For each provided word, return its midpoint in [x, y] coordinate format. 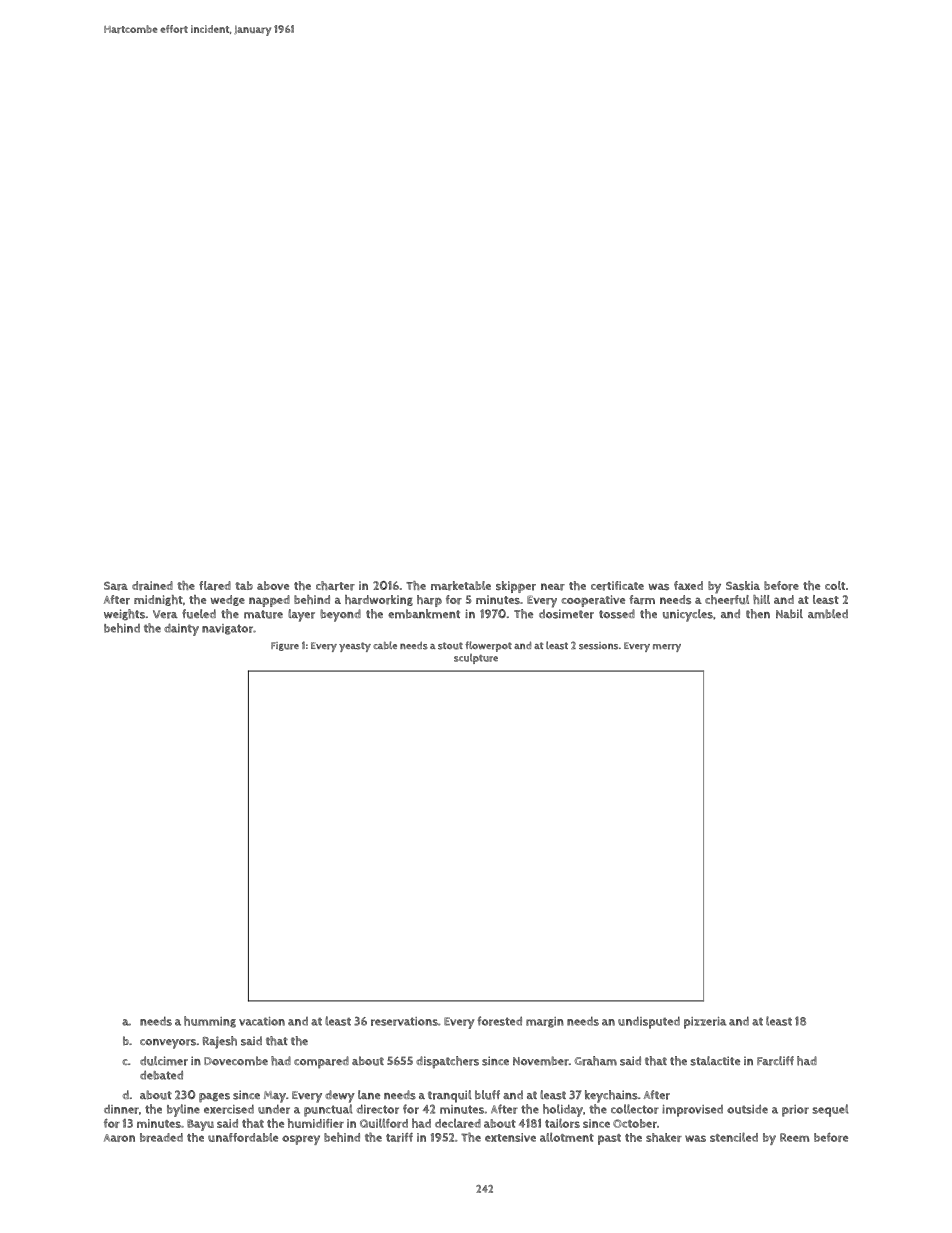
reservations [404, 1021]
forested [499, 1021]
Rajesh [220, 1042]
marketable [461, 586]
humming [210, 1022]
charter [335, 586]
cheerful [727, 600]
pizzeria [705, 1023]
